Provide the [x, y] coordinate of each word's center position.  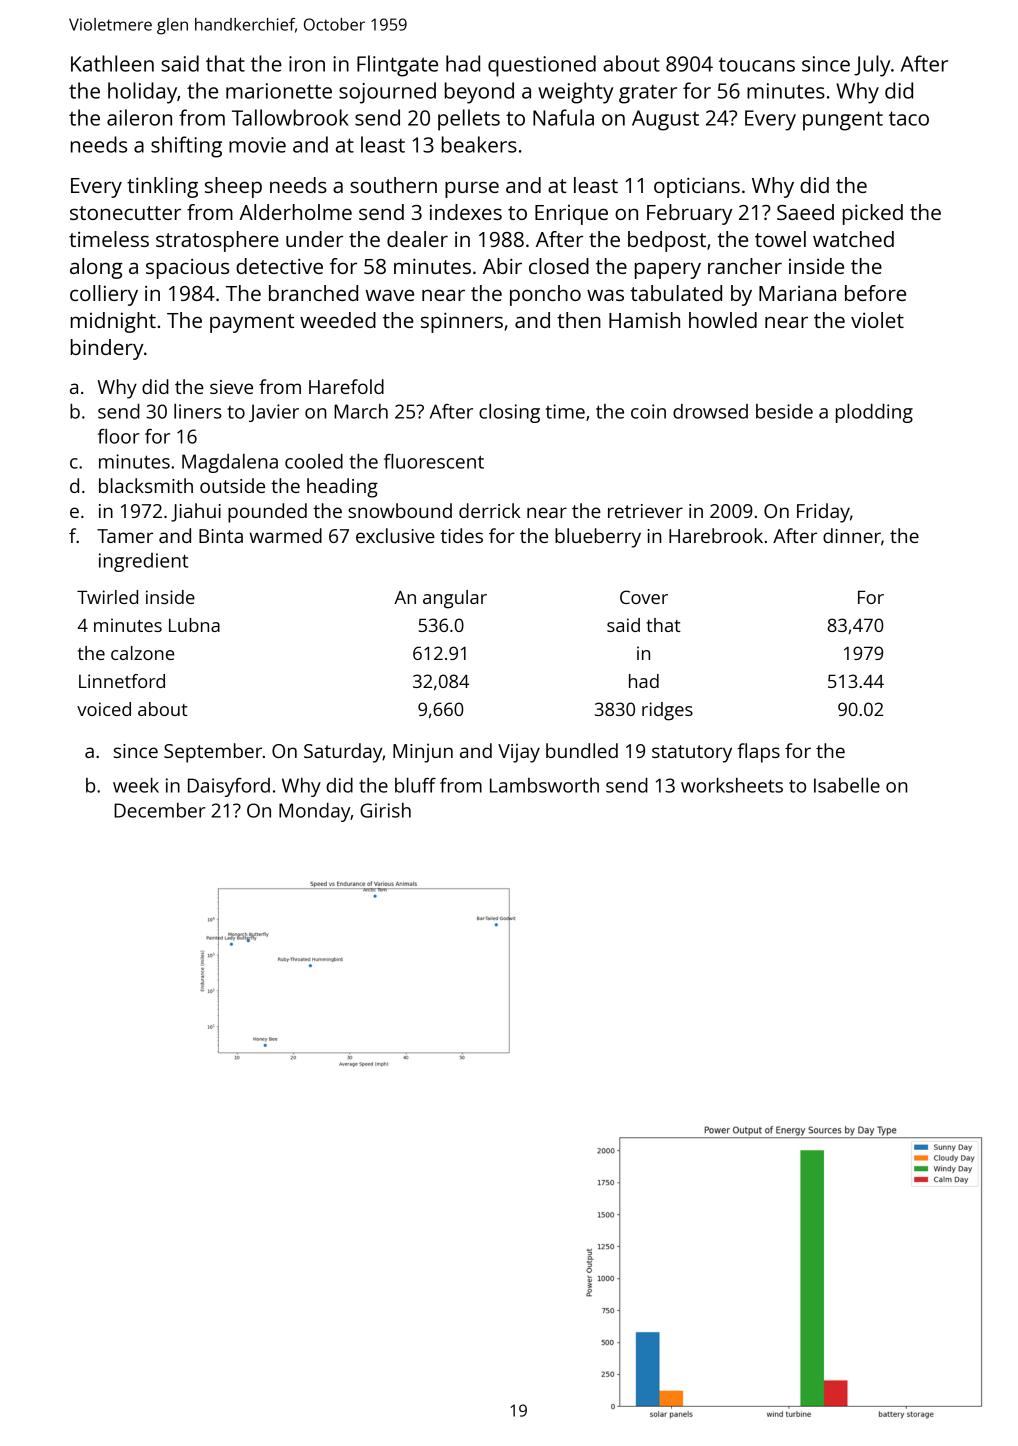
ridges [667, 711]
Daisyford [229, 787]
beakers [479, 144]
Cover [644, 597]
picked [873, 214]
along [96, 268]
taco [909, 118]
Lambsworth [544, 785]
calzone [142, 653]
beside [784, 411]
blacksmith [146, 485]
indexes [466, 212]
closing [509, 413]
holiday [142, 93]
